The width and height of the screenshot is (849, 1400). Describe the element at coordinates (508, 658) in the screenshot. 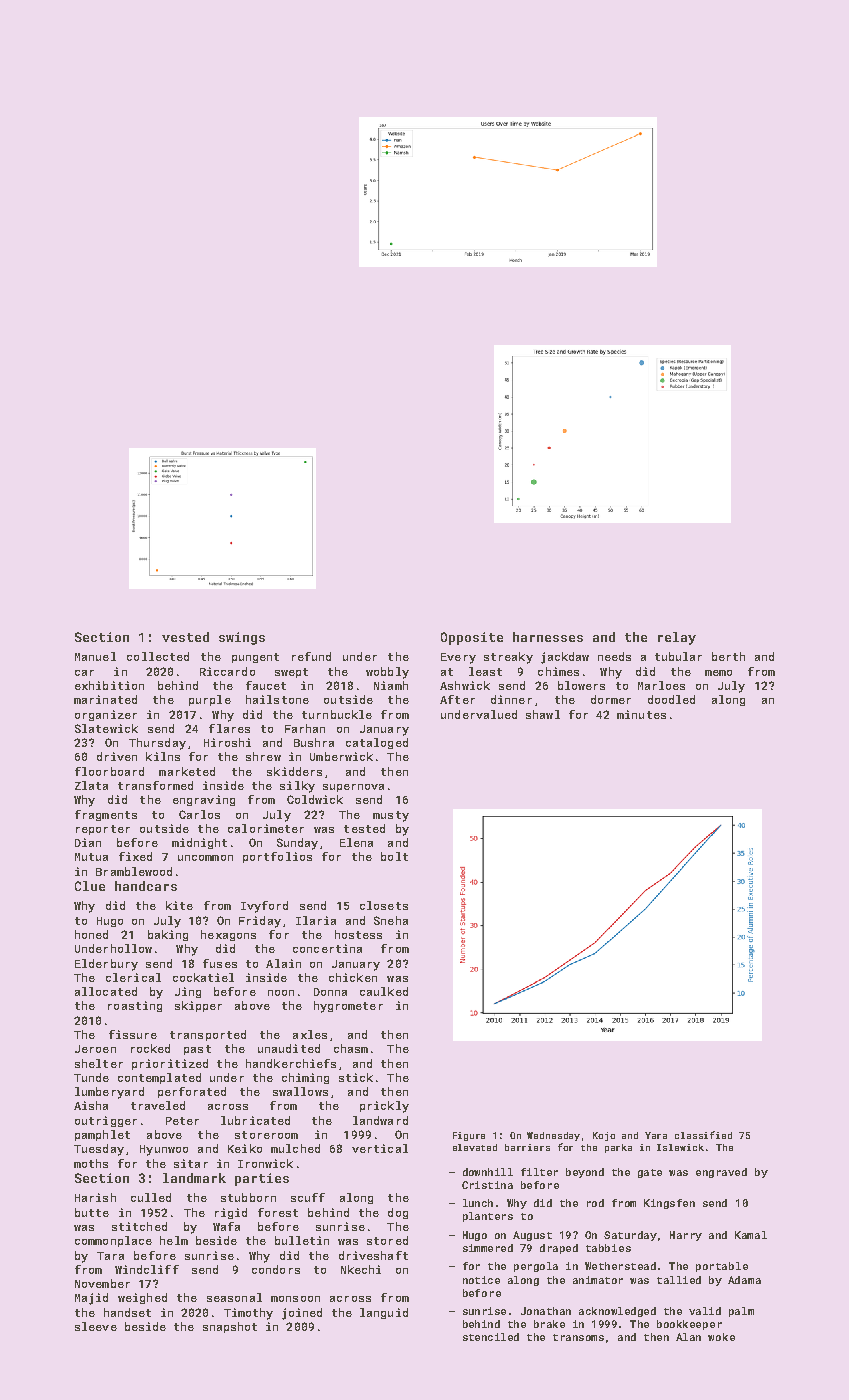

I see `streaky` at that location.
